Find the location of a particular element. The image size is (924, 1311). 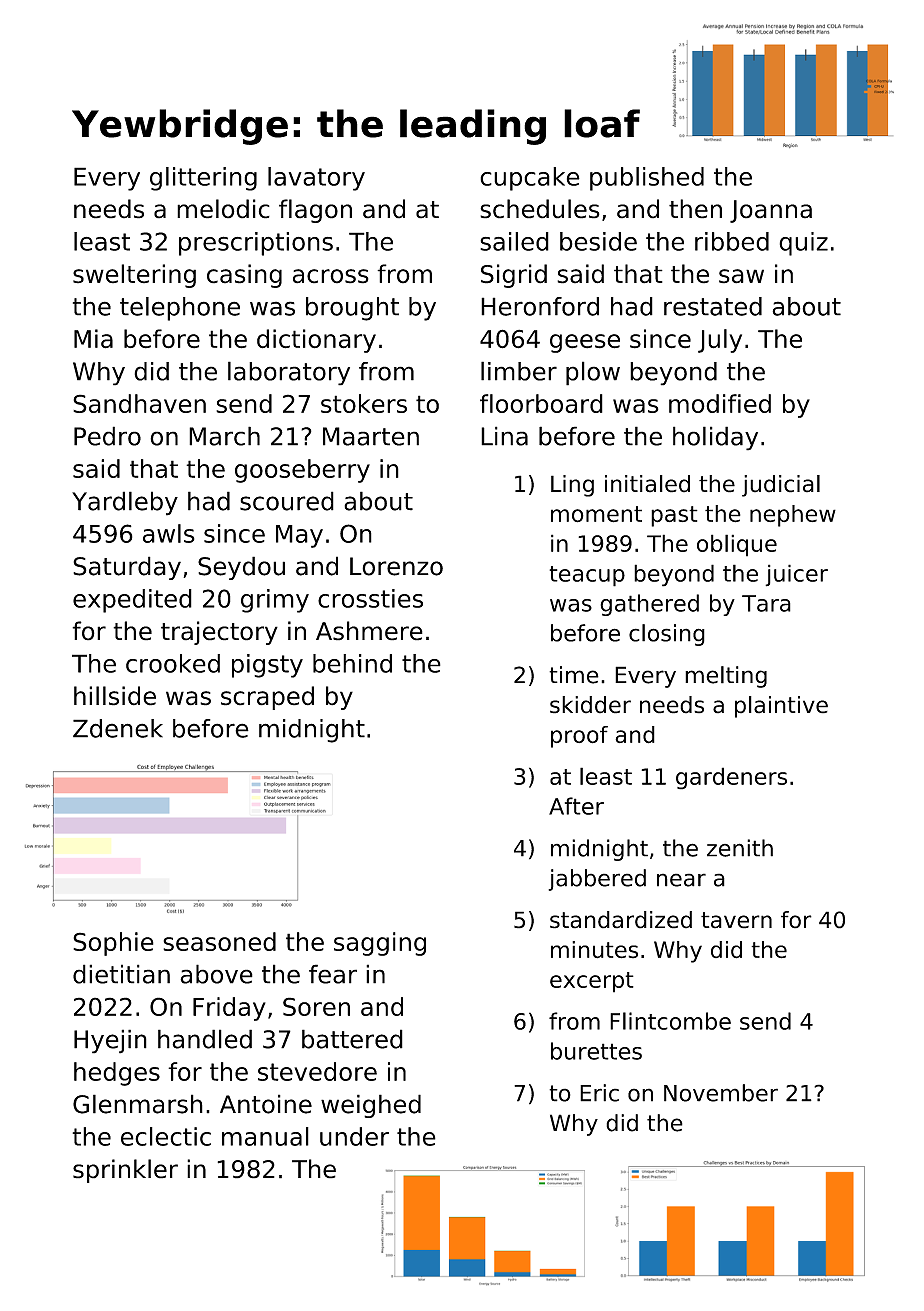

saw is located at coordinates (741, 276).
